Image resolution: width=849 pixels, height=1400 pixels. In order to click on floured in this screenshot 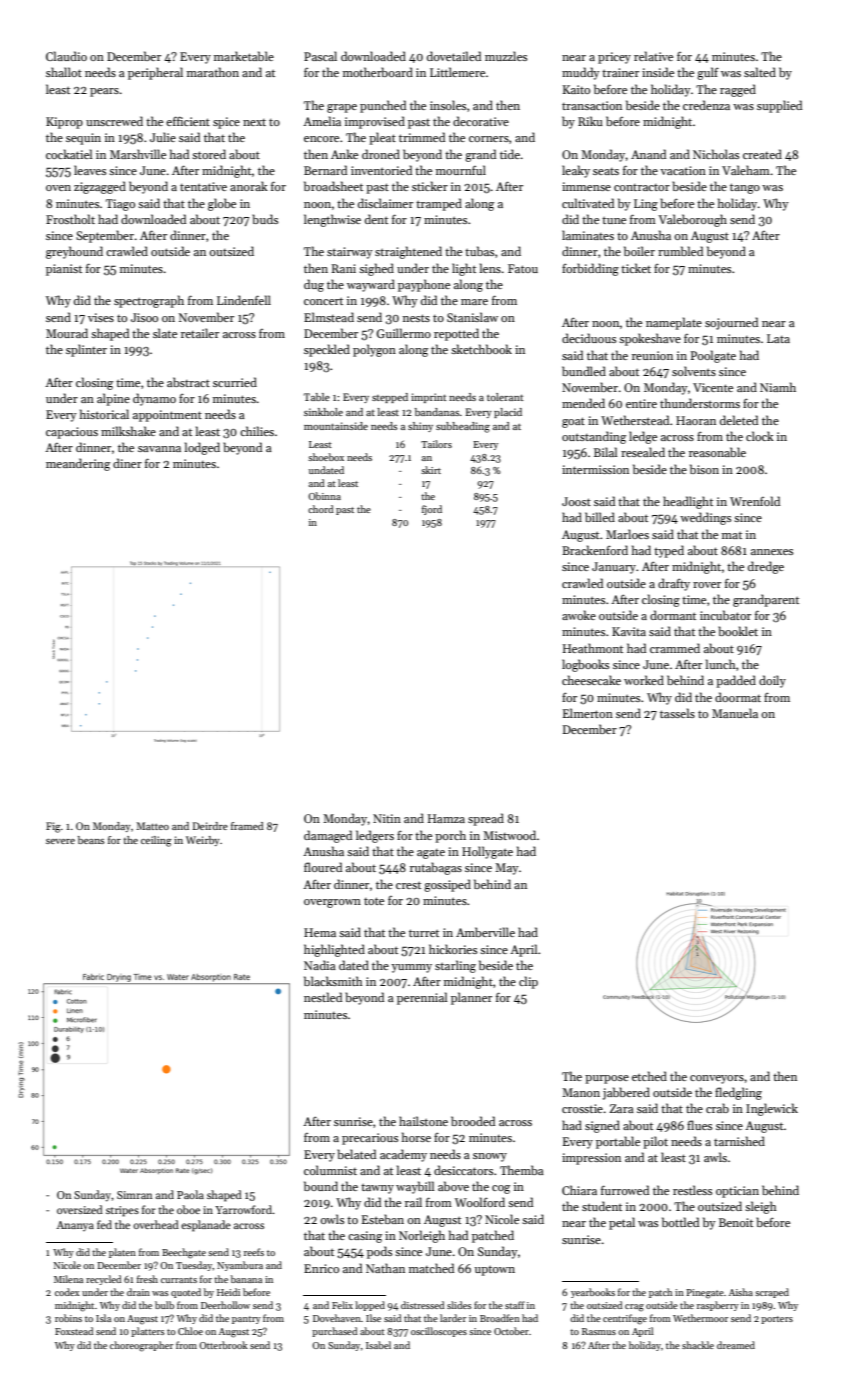, I will do `click(323, 867)`.
